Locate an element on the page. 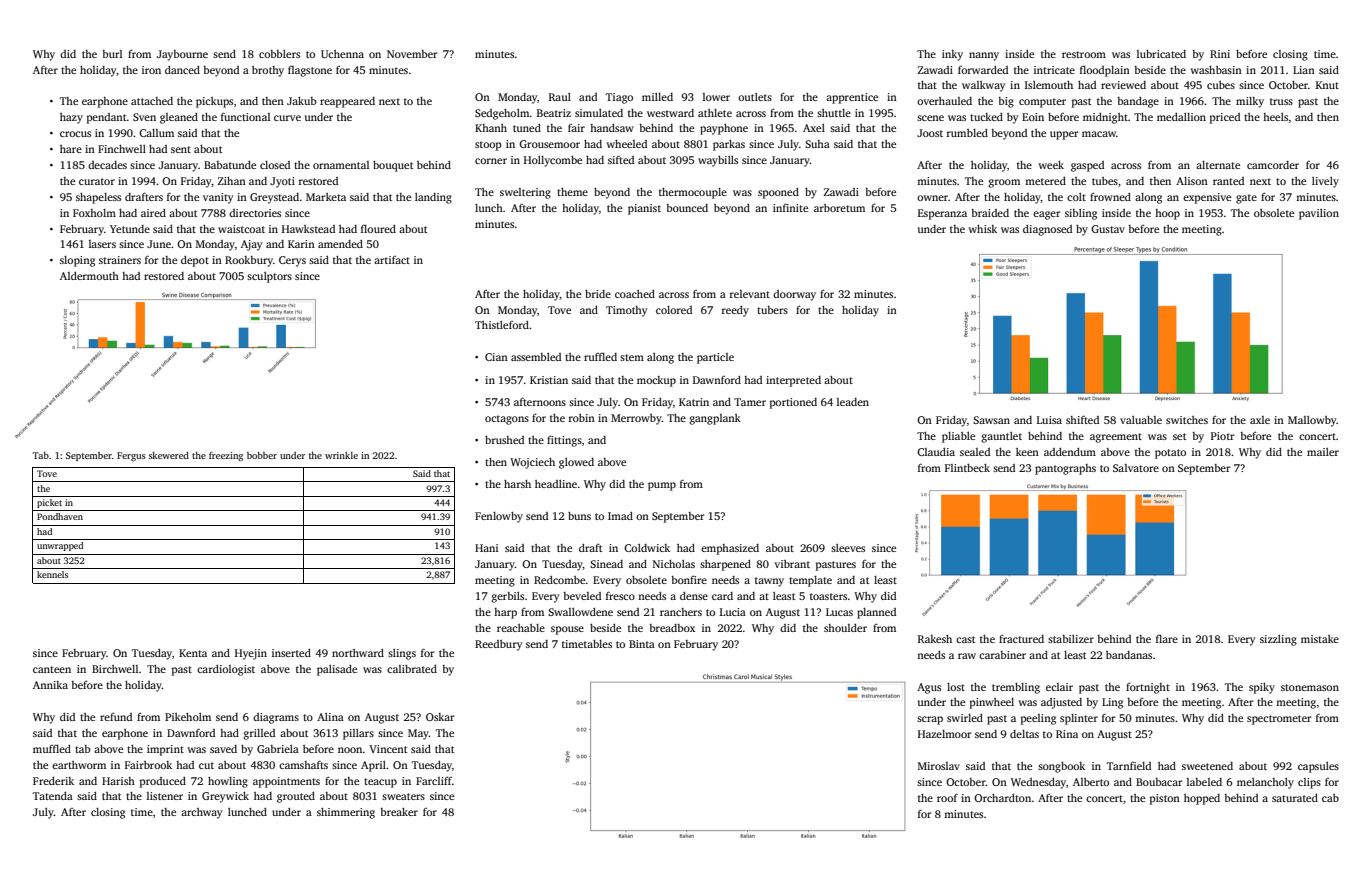 The width and height of the document is (1372, 887). eager is located at coordinates (1046, 215).
